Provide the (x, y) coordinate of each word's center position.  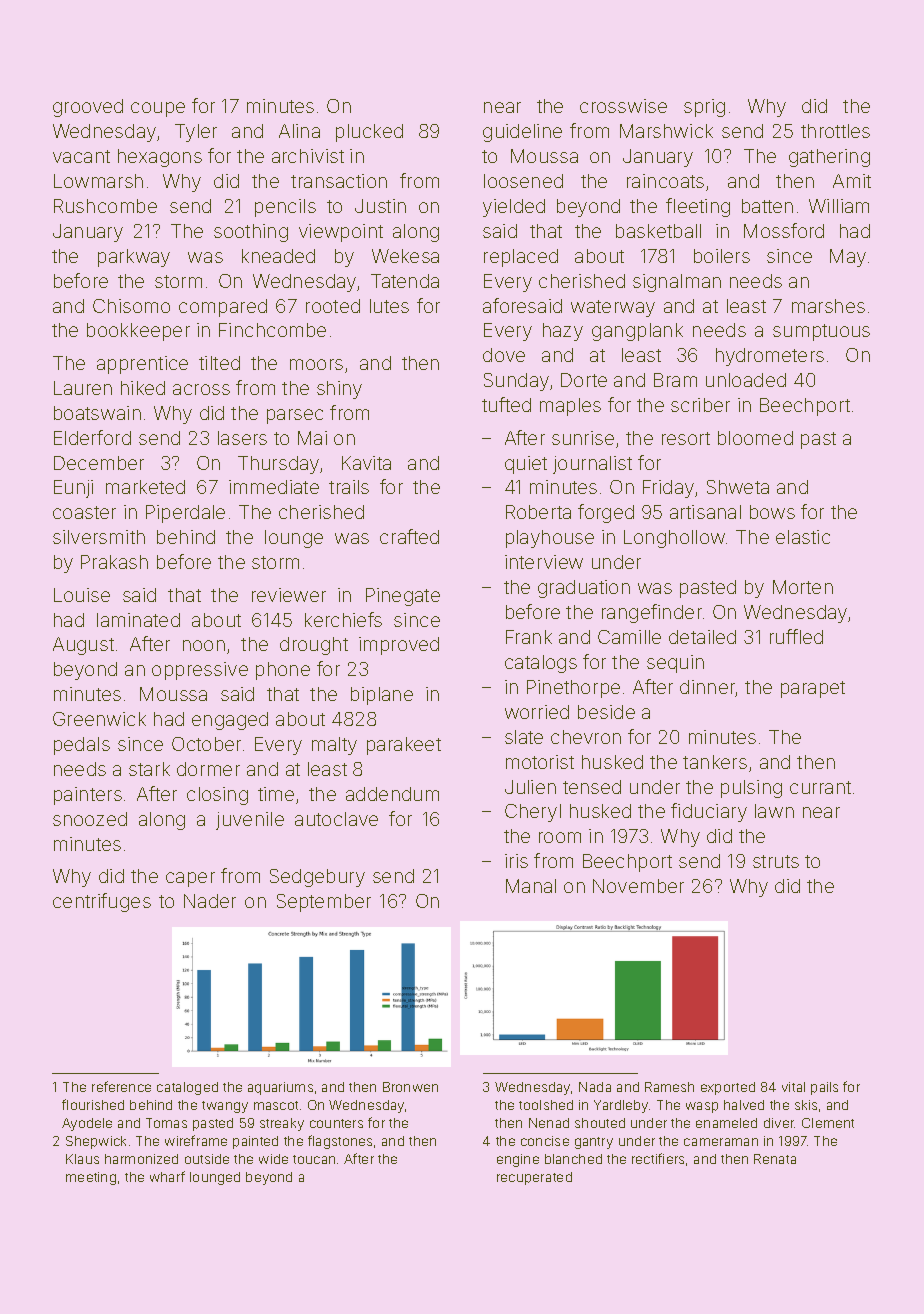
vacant (81, 156)
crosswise (623, 106)
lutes (389, 306)
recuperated (534, 1178)
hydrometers (770, 357)
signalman (677, 283)
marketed (145, 487)
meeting (91, 1178)
